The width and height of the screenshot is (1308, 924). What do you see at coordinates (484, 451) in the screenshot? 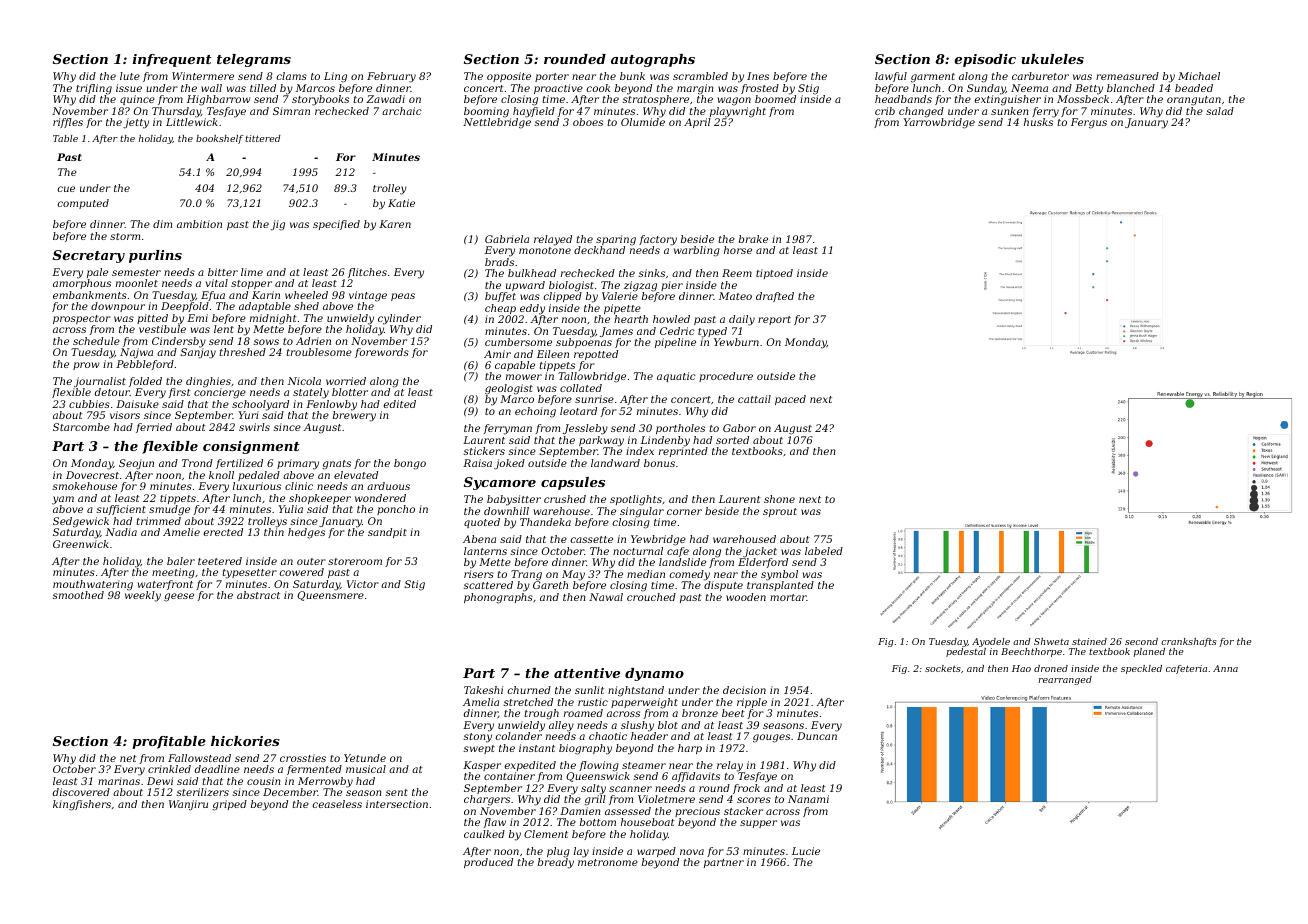
I see `stickers` at bounding box center [484, 451].
